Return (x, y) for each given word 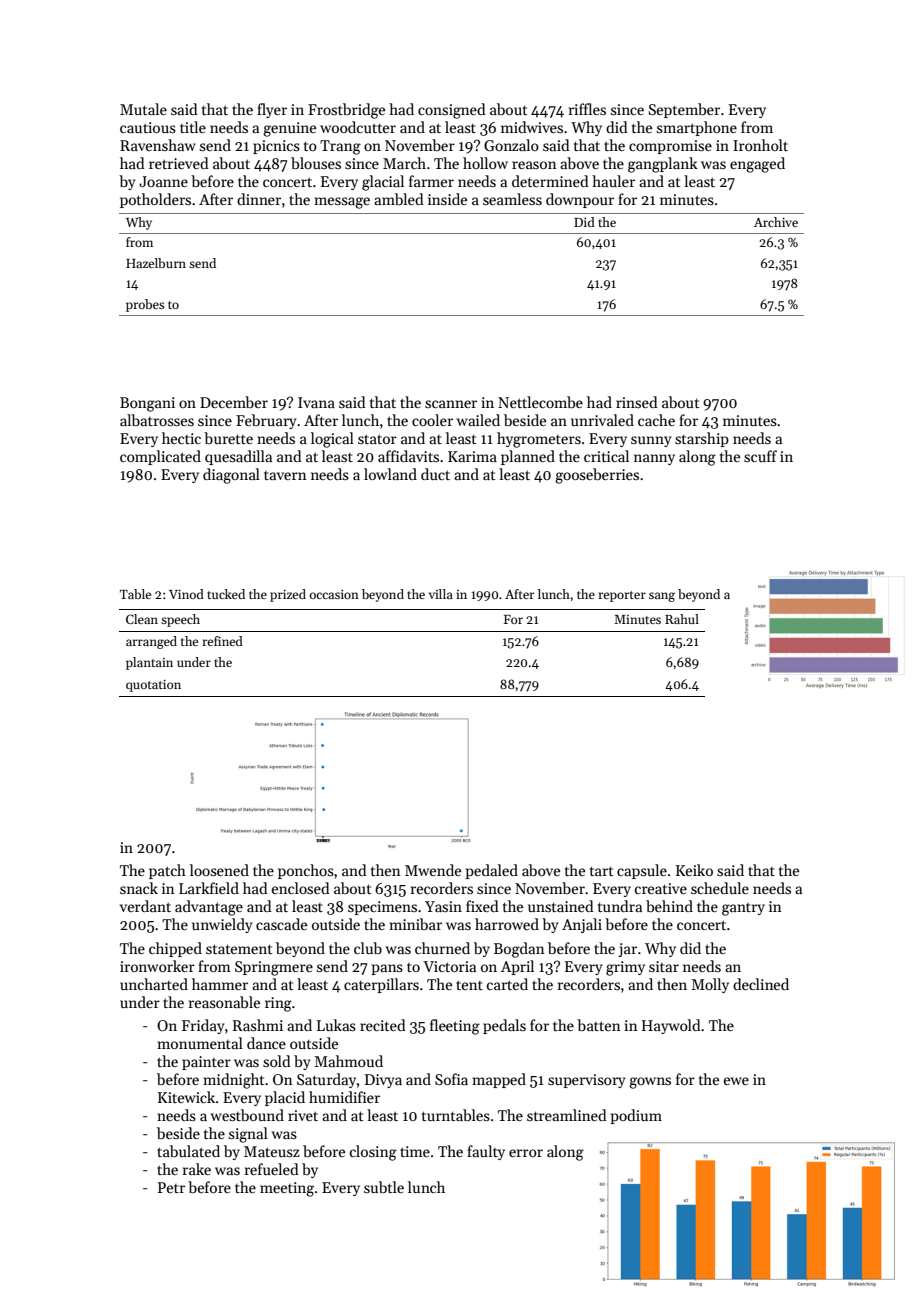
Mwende (433, 870)
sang (662, 597)
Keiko (694, 870)
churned (442, 948)
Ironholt (760, 145)
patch (167, 871)
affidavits (408, 456)
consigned (452, 111)
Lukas (336, 1025)
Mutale (143, 109)
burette (228, 438)
